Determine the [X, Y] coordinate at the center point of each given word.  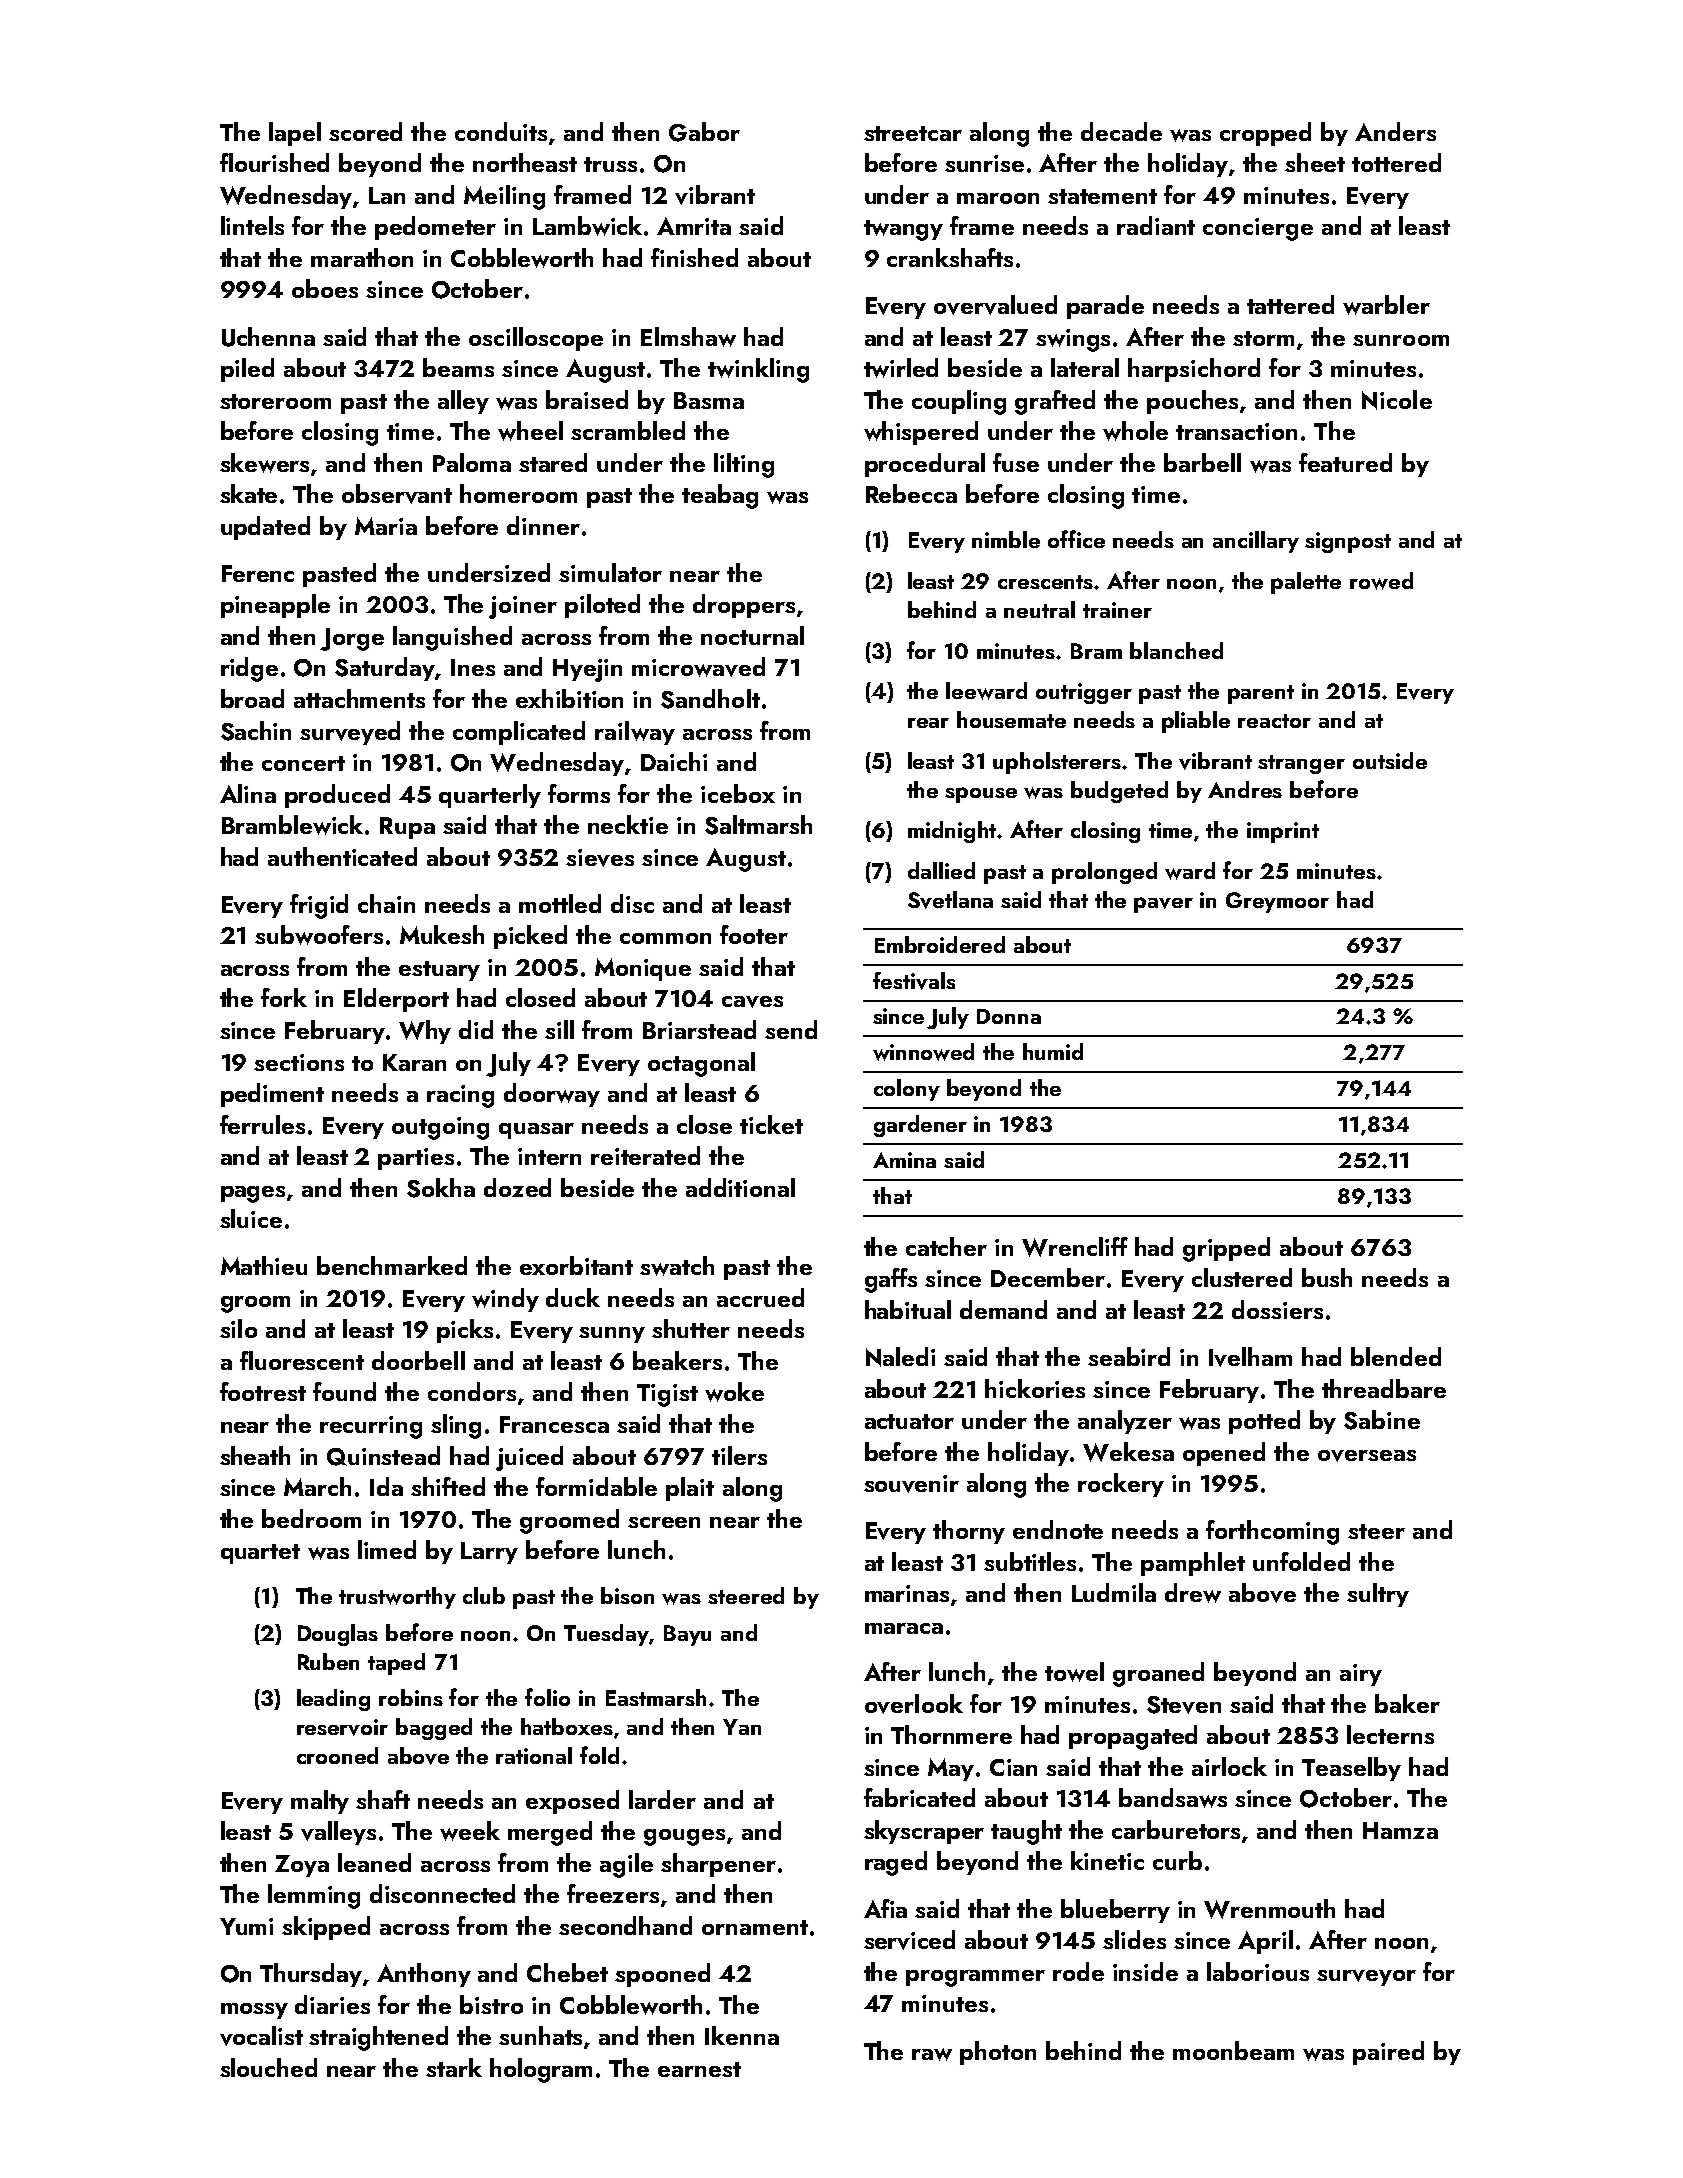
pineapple [275, 606]
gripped [1226, 1249]
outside [1390, 760]
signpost [1348, 542]
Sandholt [710, 699]
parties [416, 1159]
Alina [248, 793]
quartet [260, 1554]
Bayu [687, 1635]
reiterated [645, 1155]
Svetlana [950, 900]
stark [454, 2067]
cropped [1265, 134]
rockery [1121, 1485]
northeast [525, 162]
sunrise [984, 163]
